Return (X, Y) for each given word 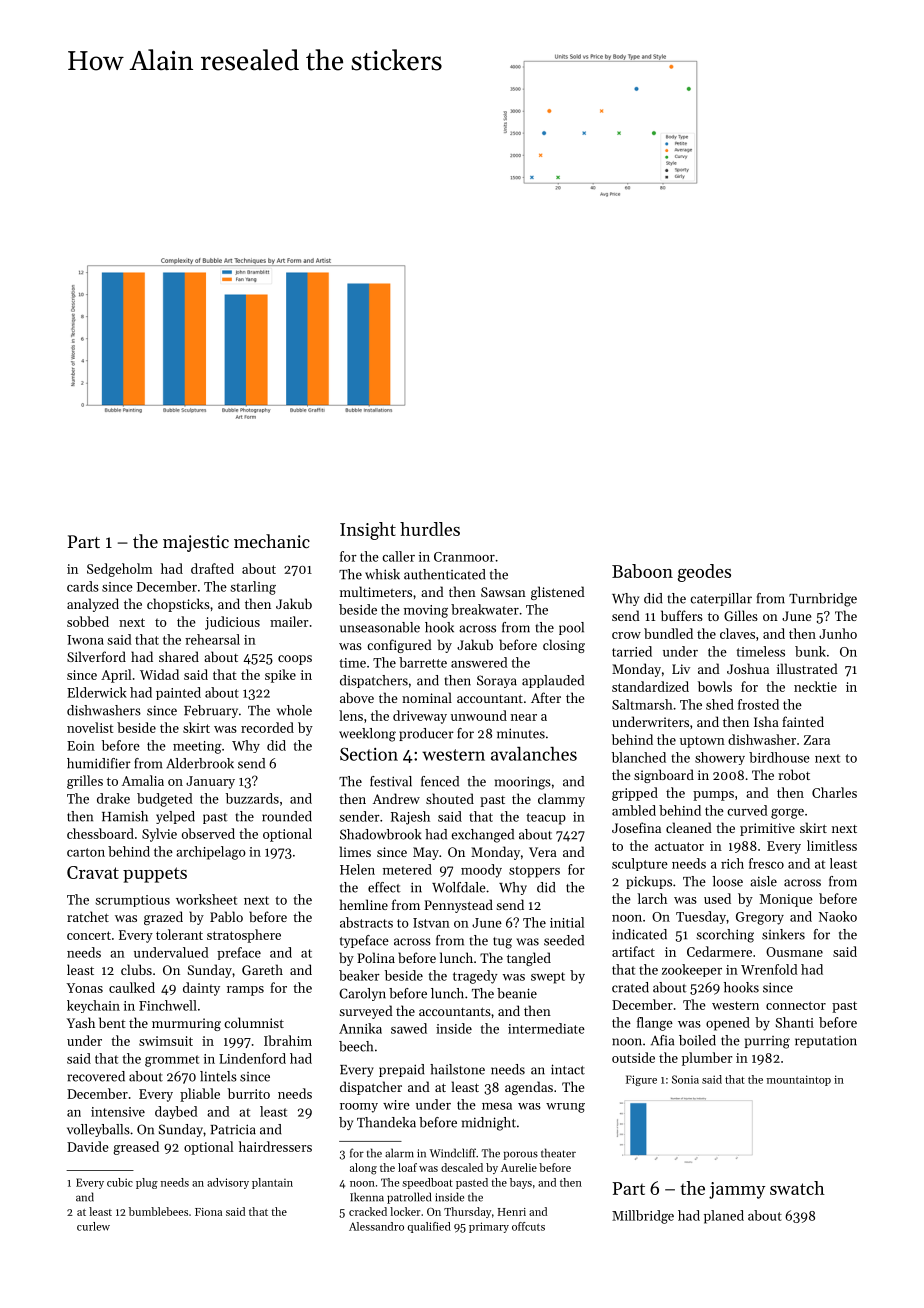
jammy (737, 1190)
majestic (196, 543)
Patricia (233, 1129)
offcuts (528, 1226)
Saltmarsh (642, 704)
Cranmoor (464, 557)
